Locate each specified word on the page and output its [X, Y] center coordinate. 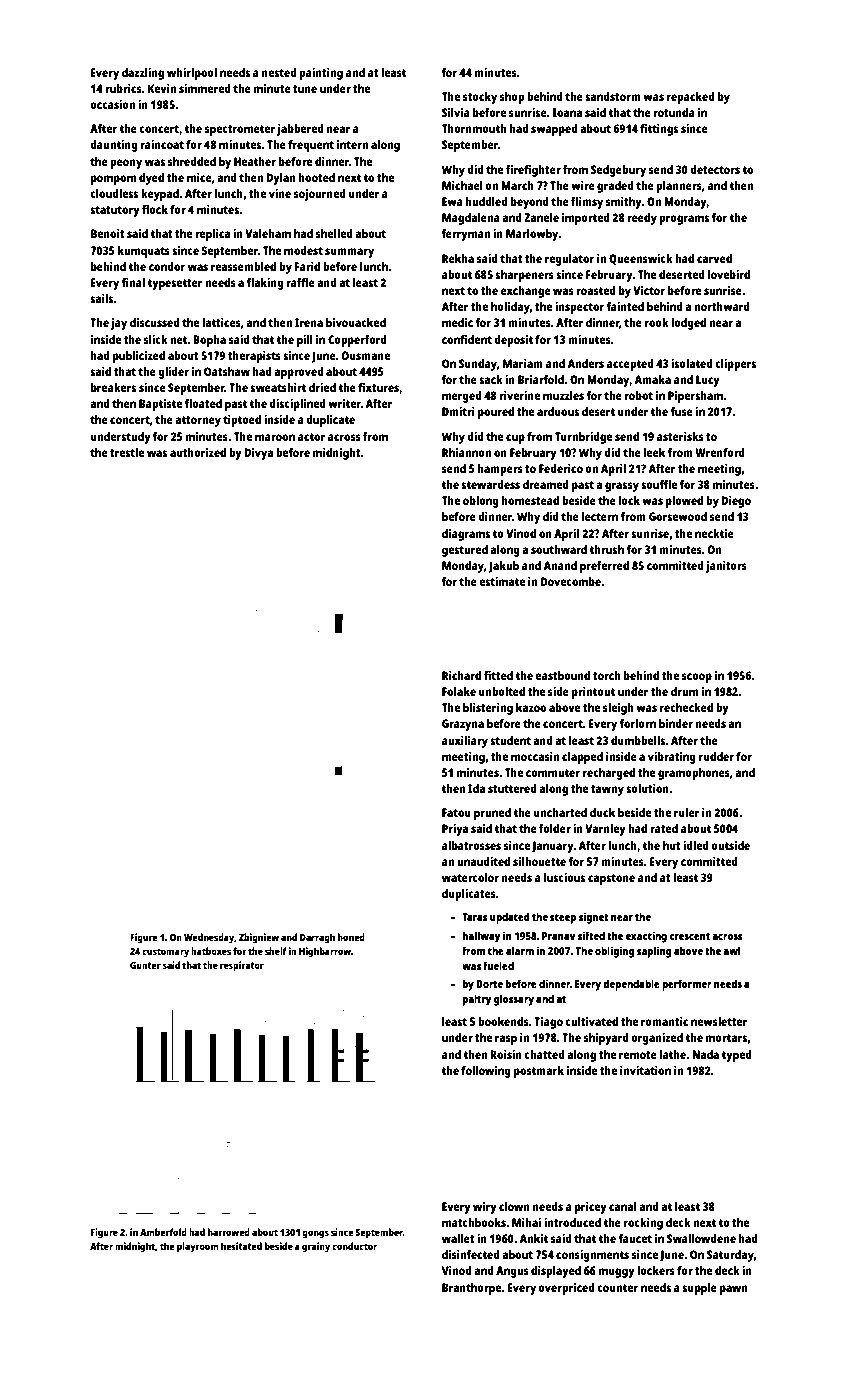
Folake [459, 691]
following [486, 1072]
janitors [726, 567]
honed [351, 937]
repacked [691, 98]
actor [312, 437]
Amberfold [163, 1232]
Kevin [162, 88]
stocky [480, 98]
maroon [275, 437]
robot [639, 395]
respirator [242, 966]
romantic [664, 1021]
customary [165, 953]
